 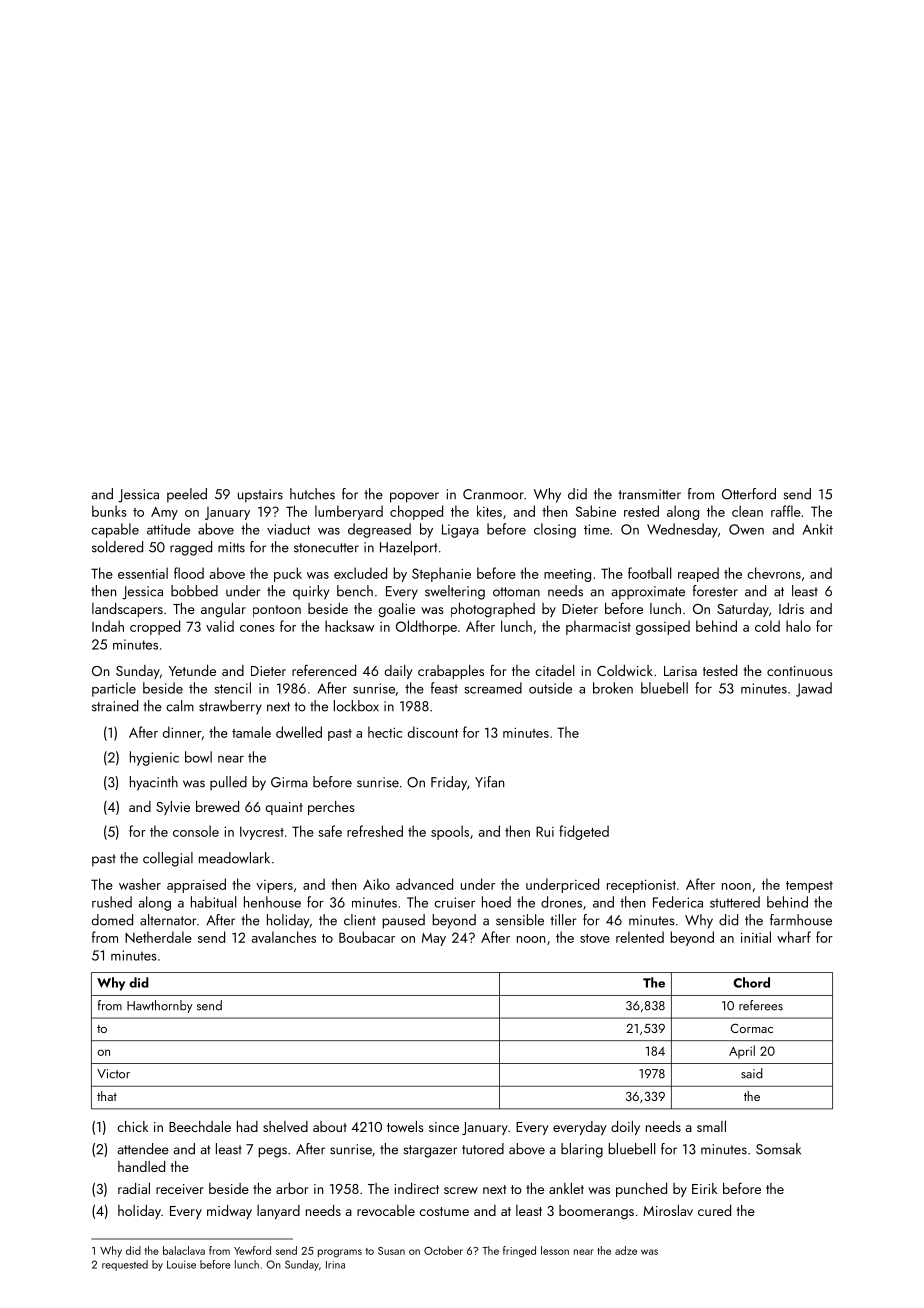 I want to click on Cranmoor, so click(x=493, y=494).
